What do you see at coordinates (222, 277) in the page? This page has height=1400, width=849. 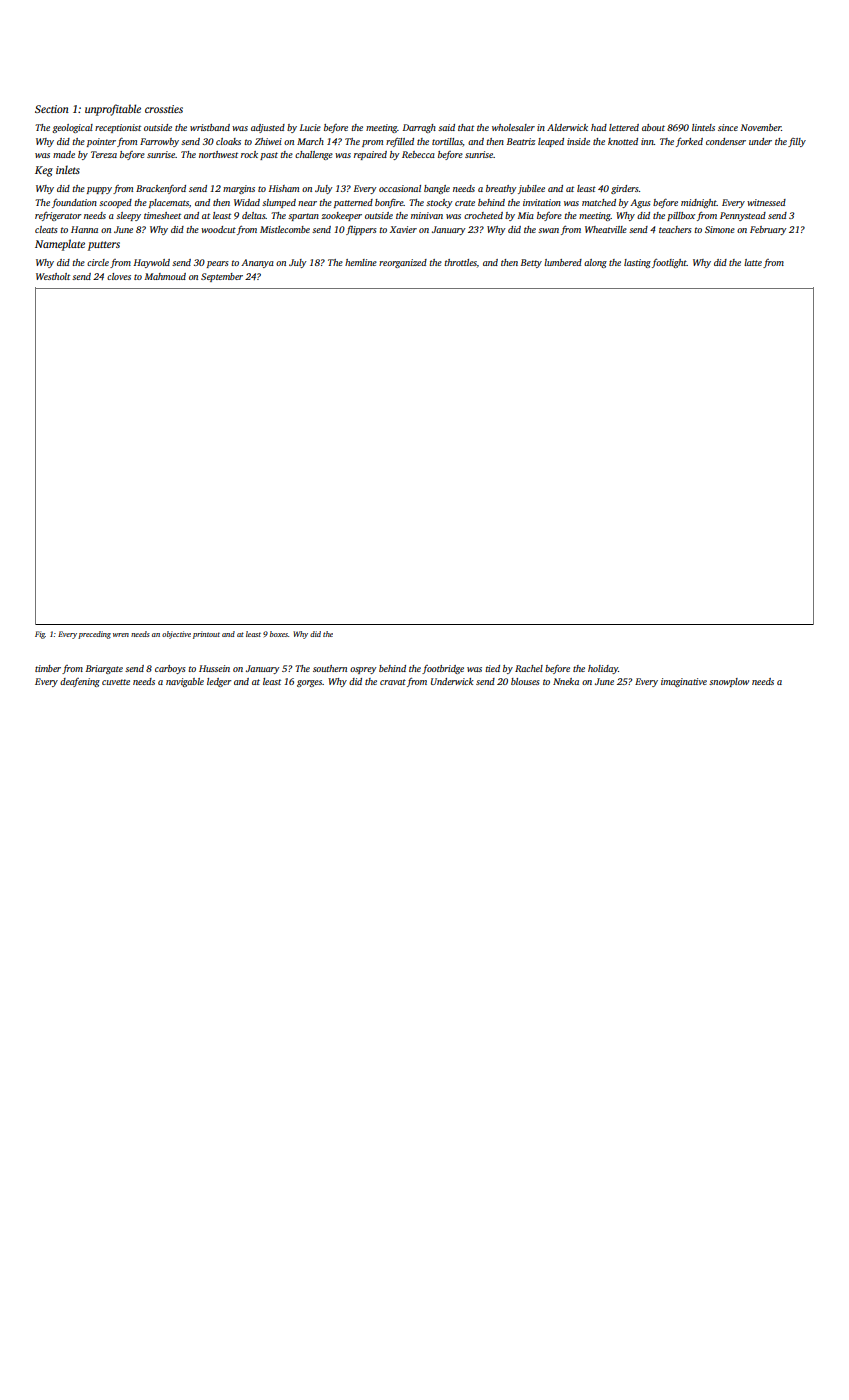 I see `September` at bounding box center [222, 277].
